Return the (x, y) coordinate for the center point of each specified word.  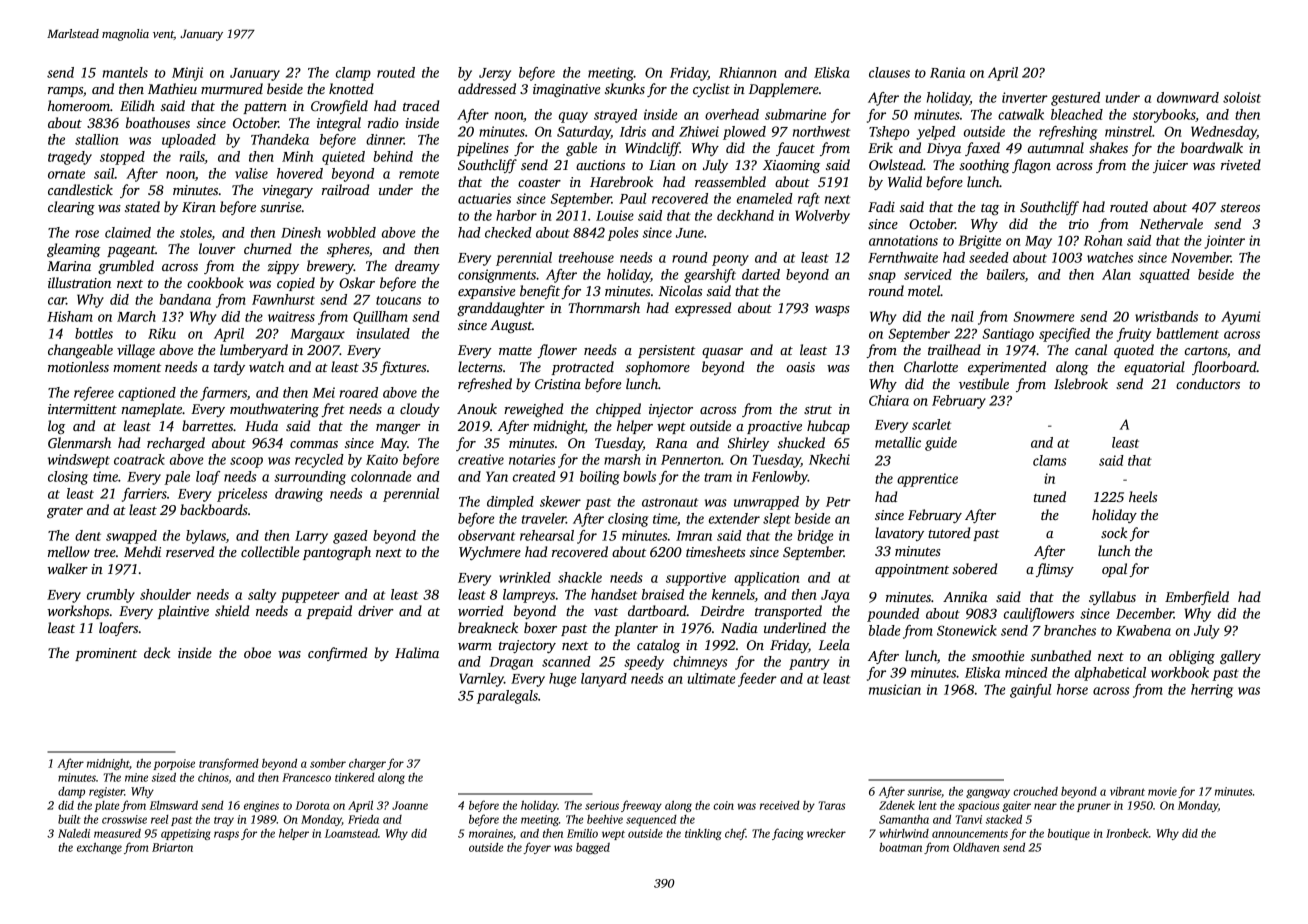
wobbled (351, 232)
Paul (633, 198)
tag (990, 209)
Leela (834, 644)
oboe (257, 652)
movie (1162, 791)
